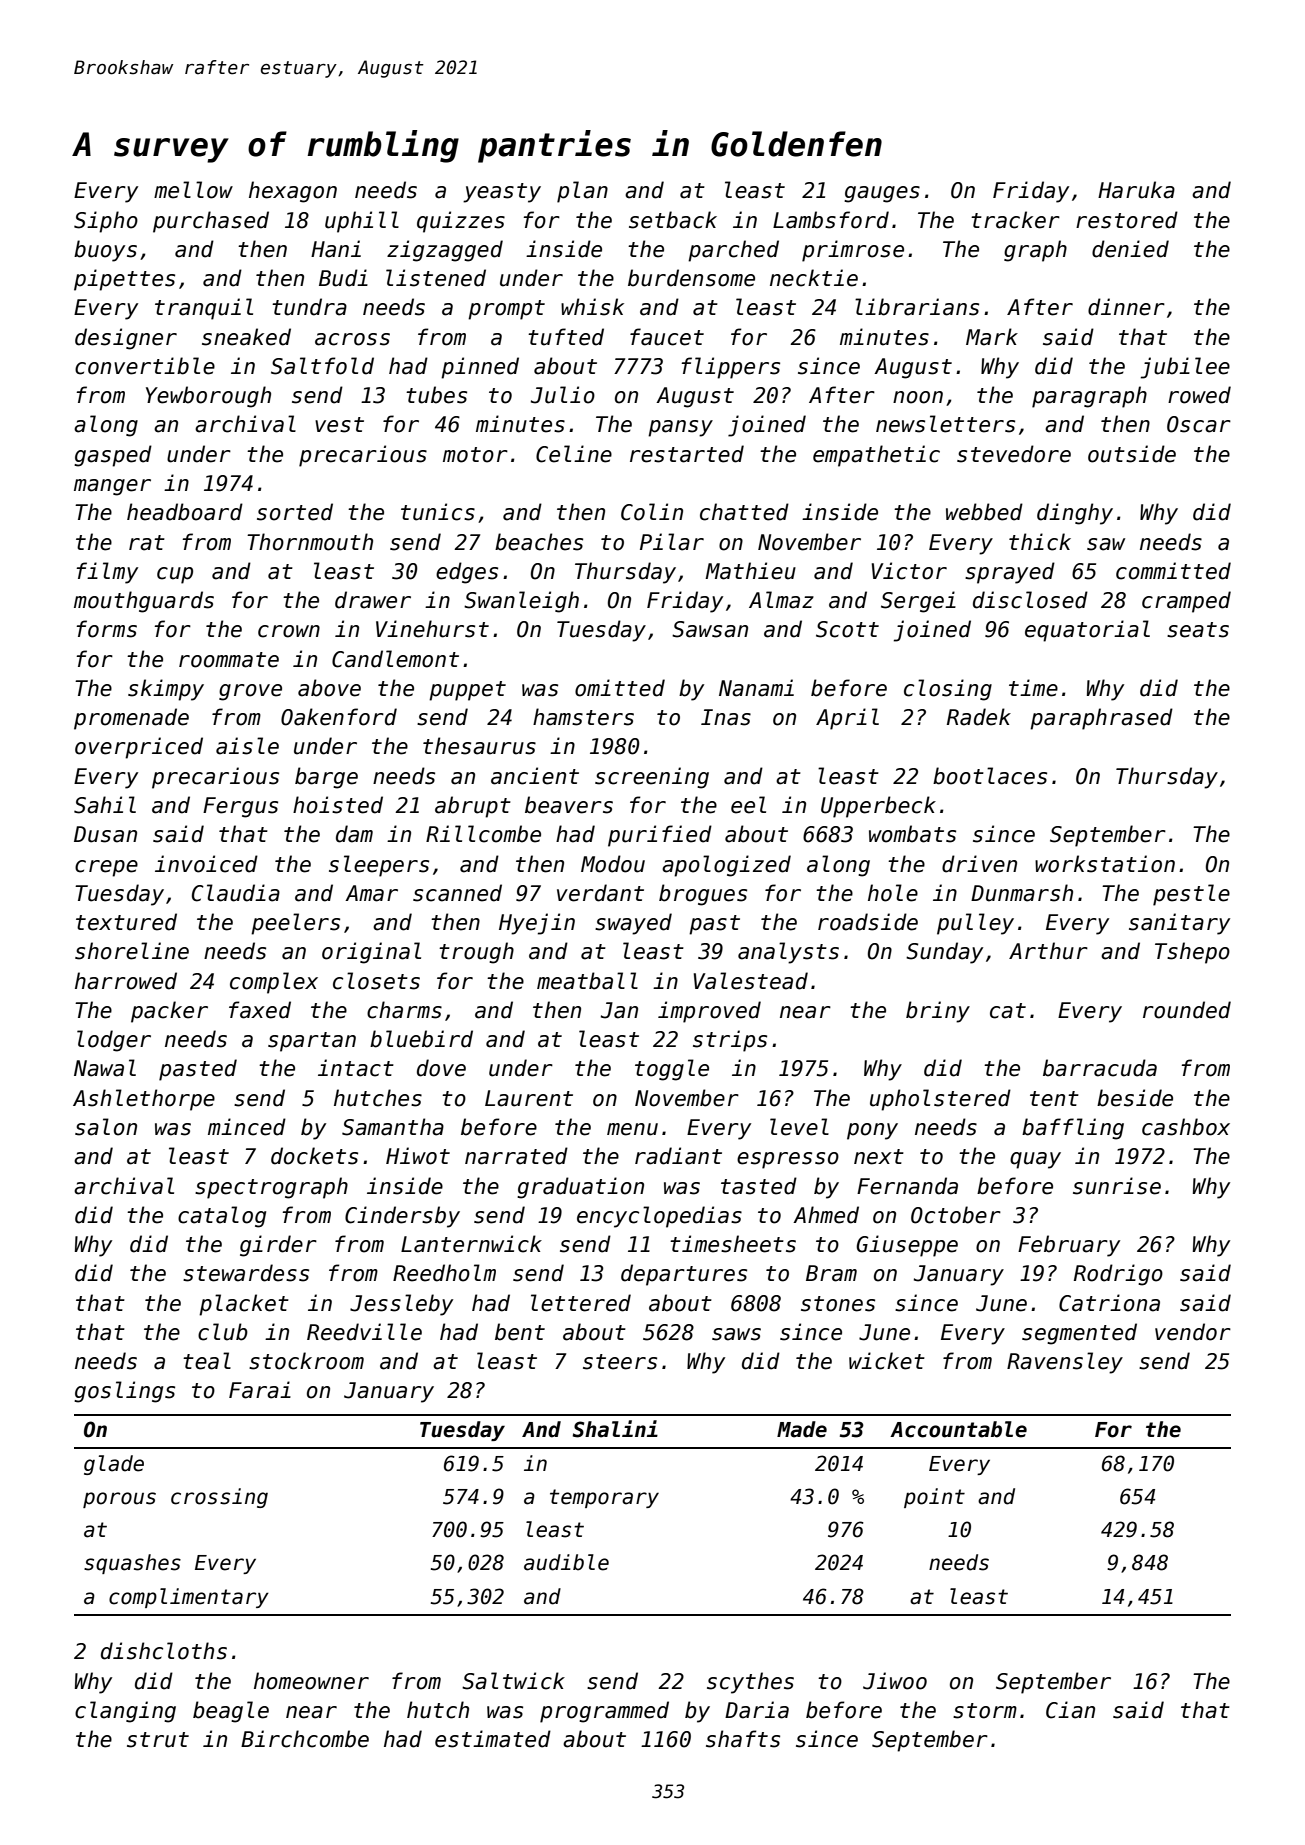 The image size is (1305, 1845). Describe the element at coordinates (1070, 1710) in the screenshot. I see `Cian` at that location.
